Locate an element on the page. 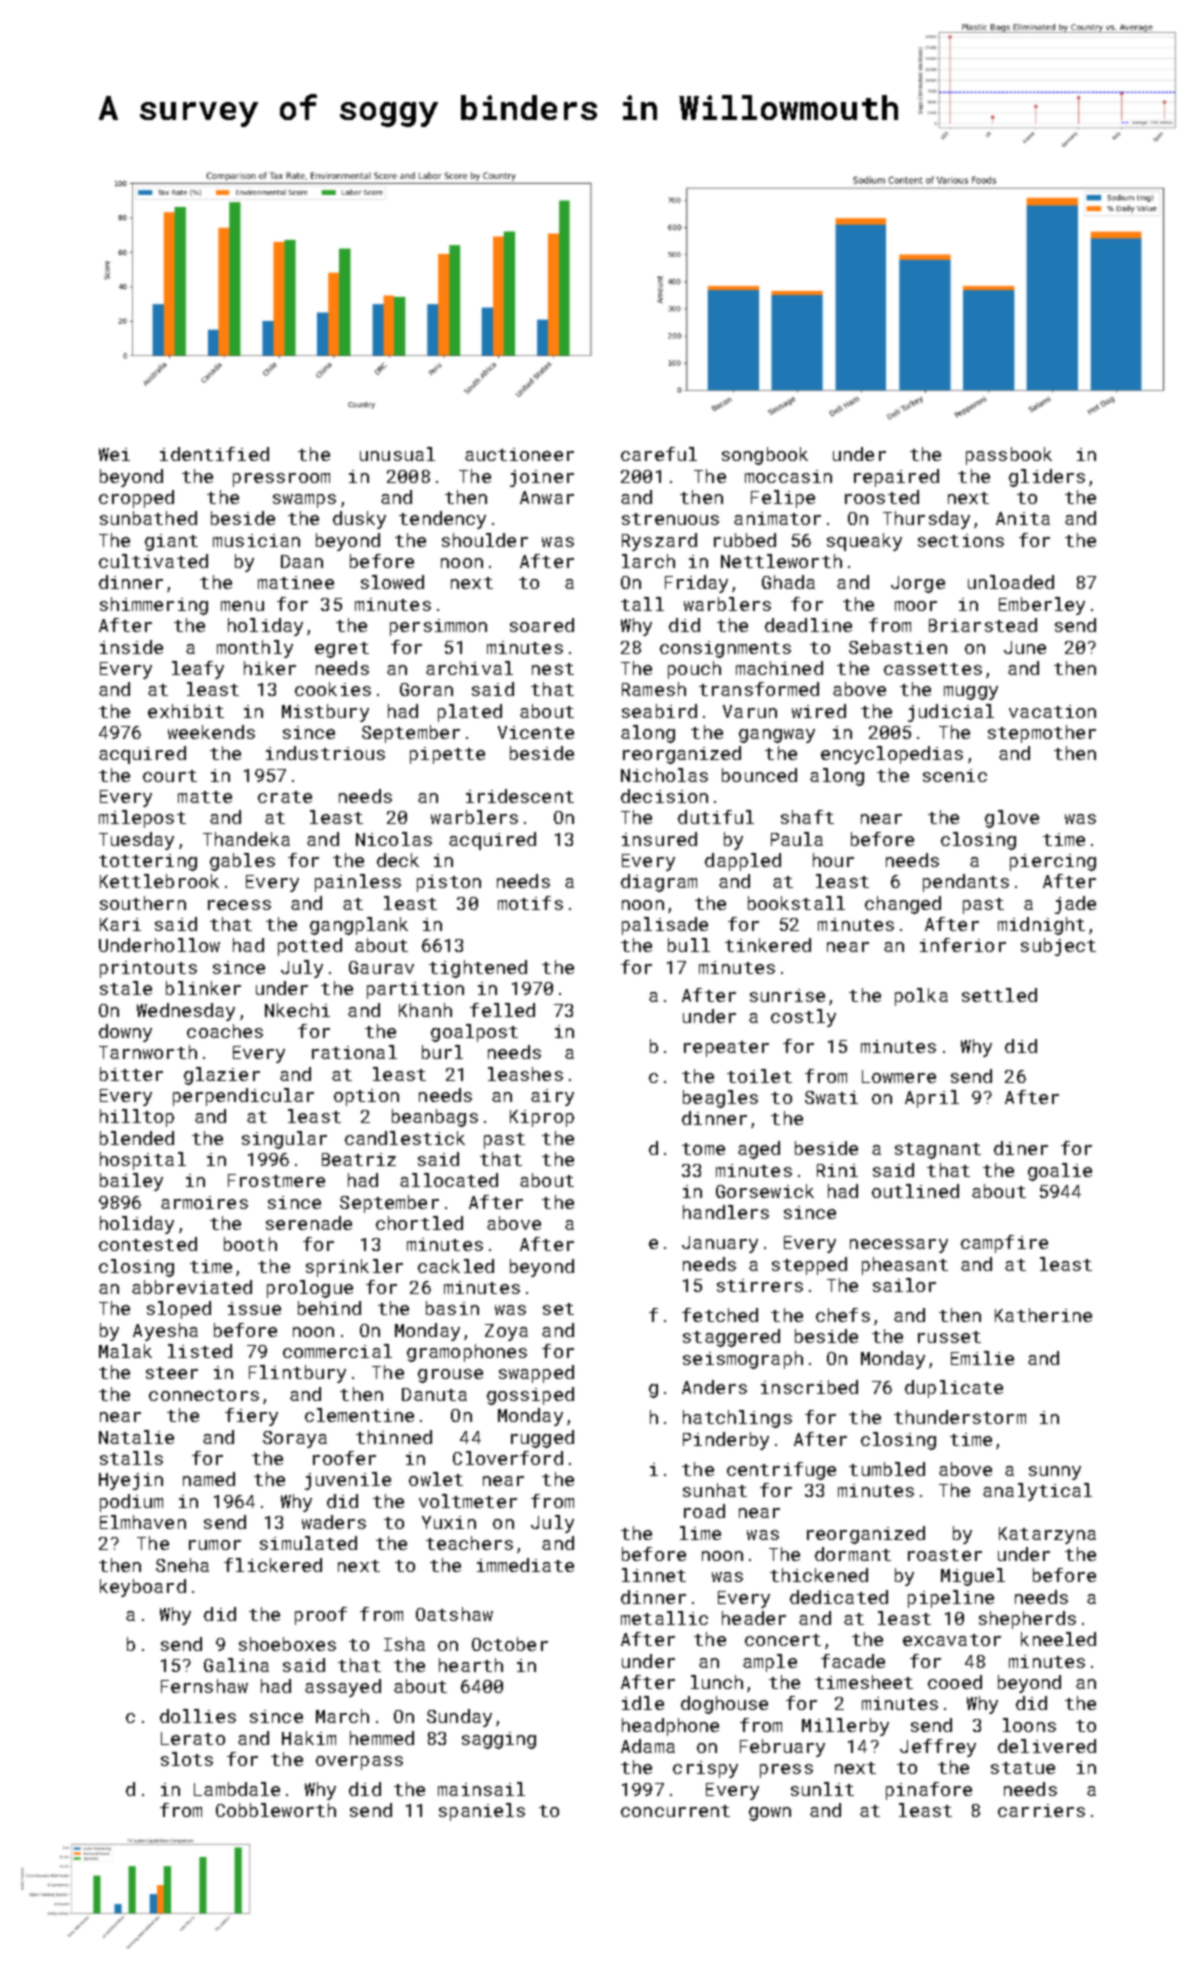  juvenile is located at coordinates (348, 1481).
